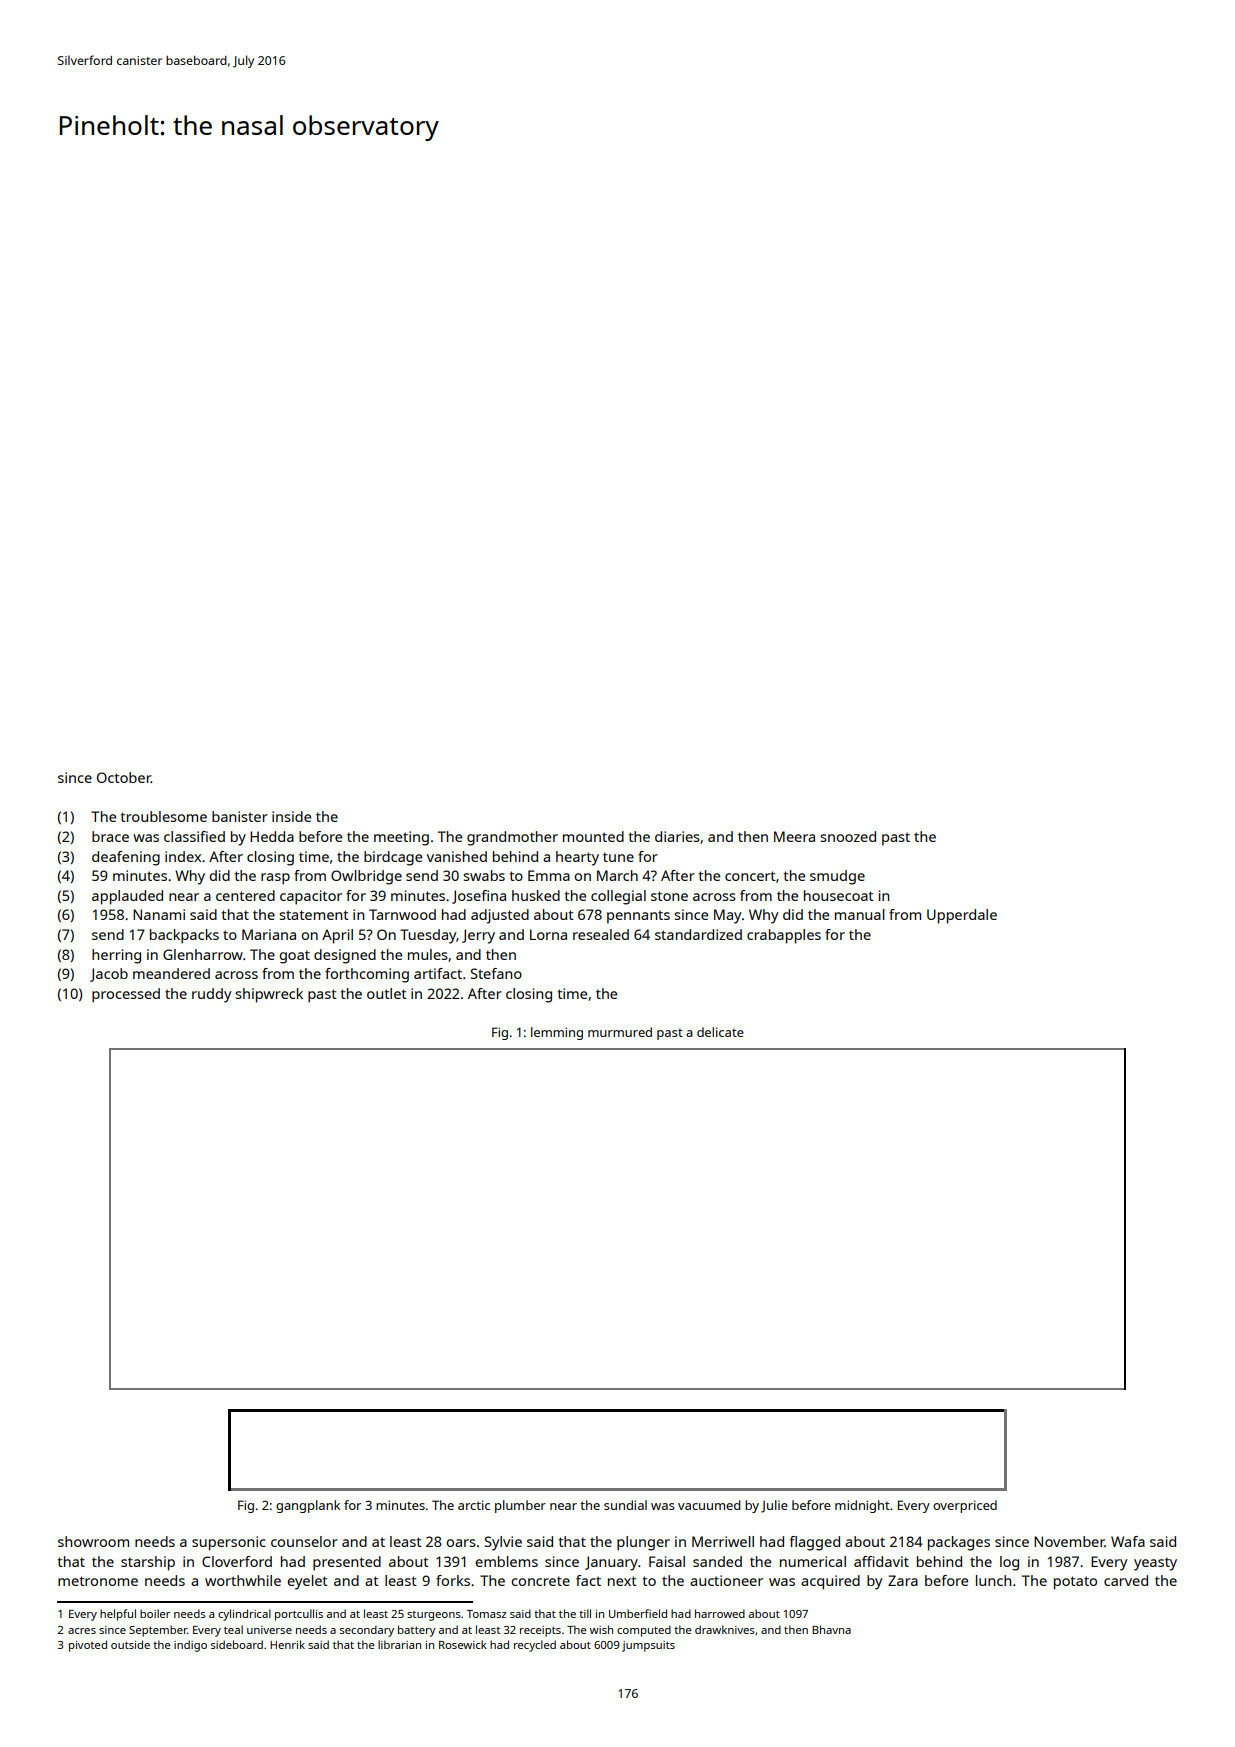  Describe the element at coordinates (962, 916) in the page. I see `Upperdale` at that location.
